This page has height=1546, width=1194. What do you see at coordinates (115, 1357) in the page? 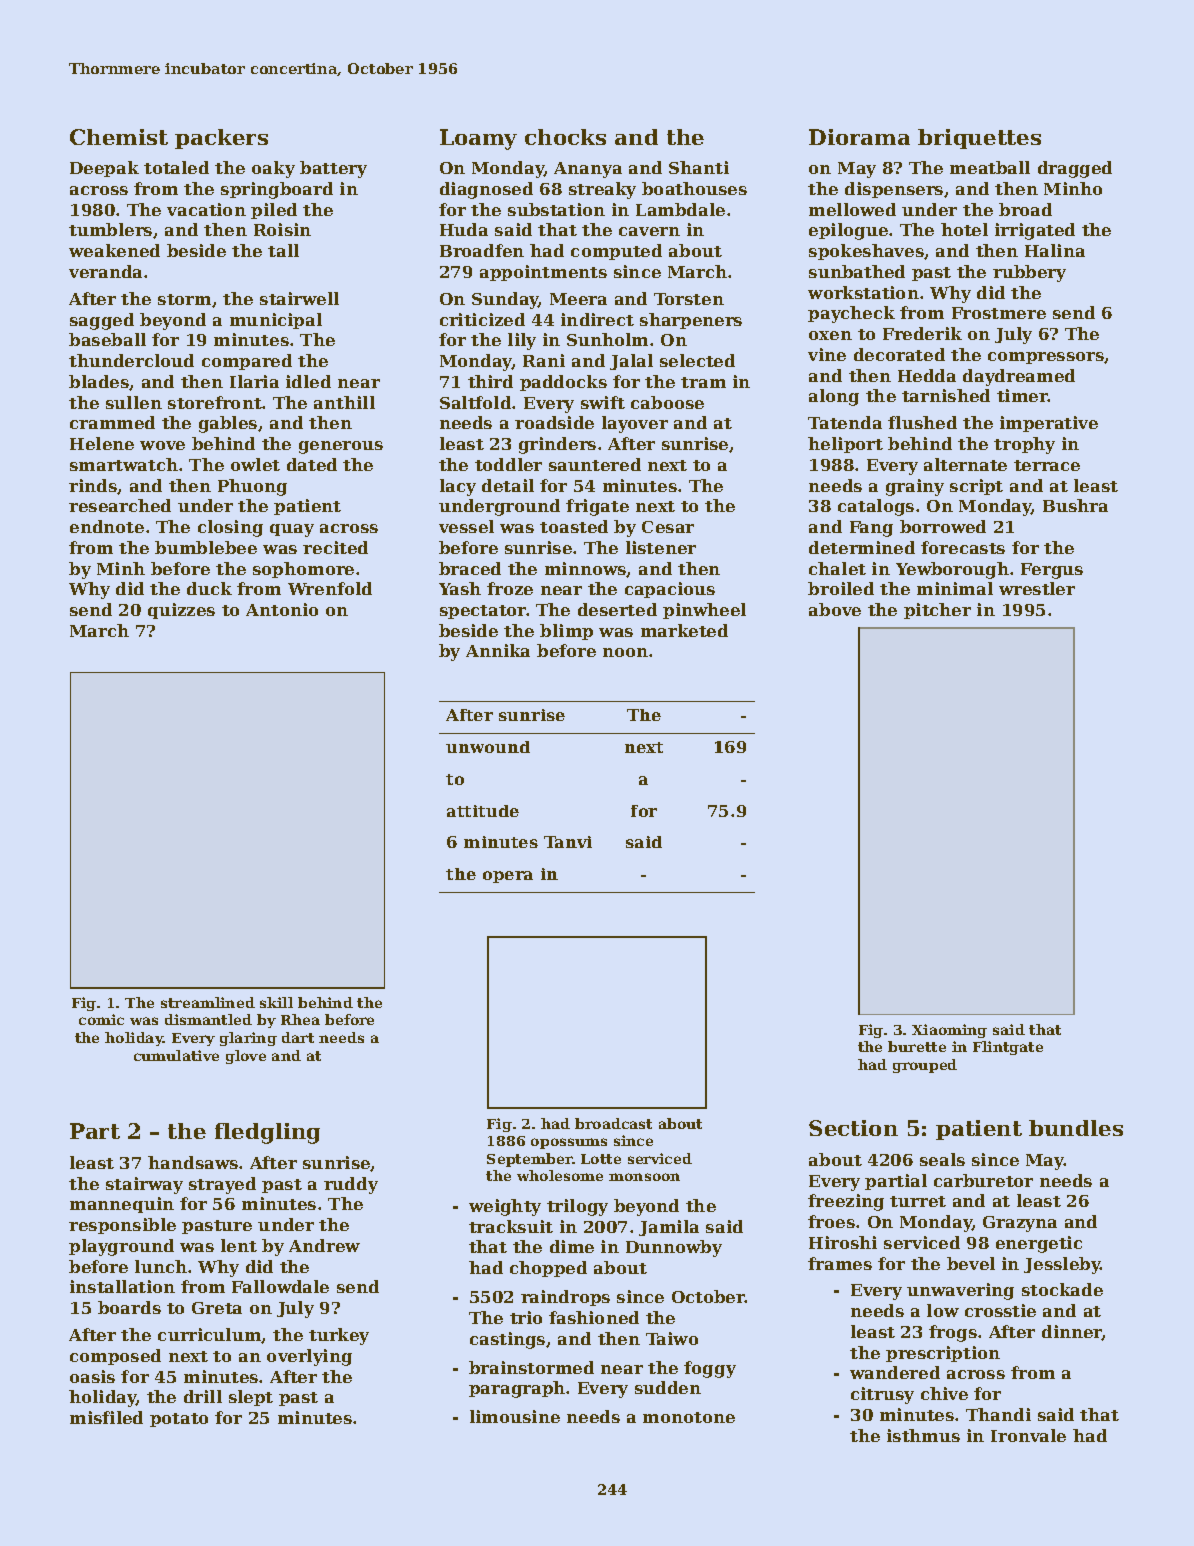
I see `composed` at bounding box center [115, 1357].
